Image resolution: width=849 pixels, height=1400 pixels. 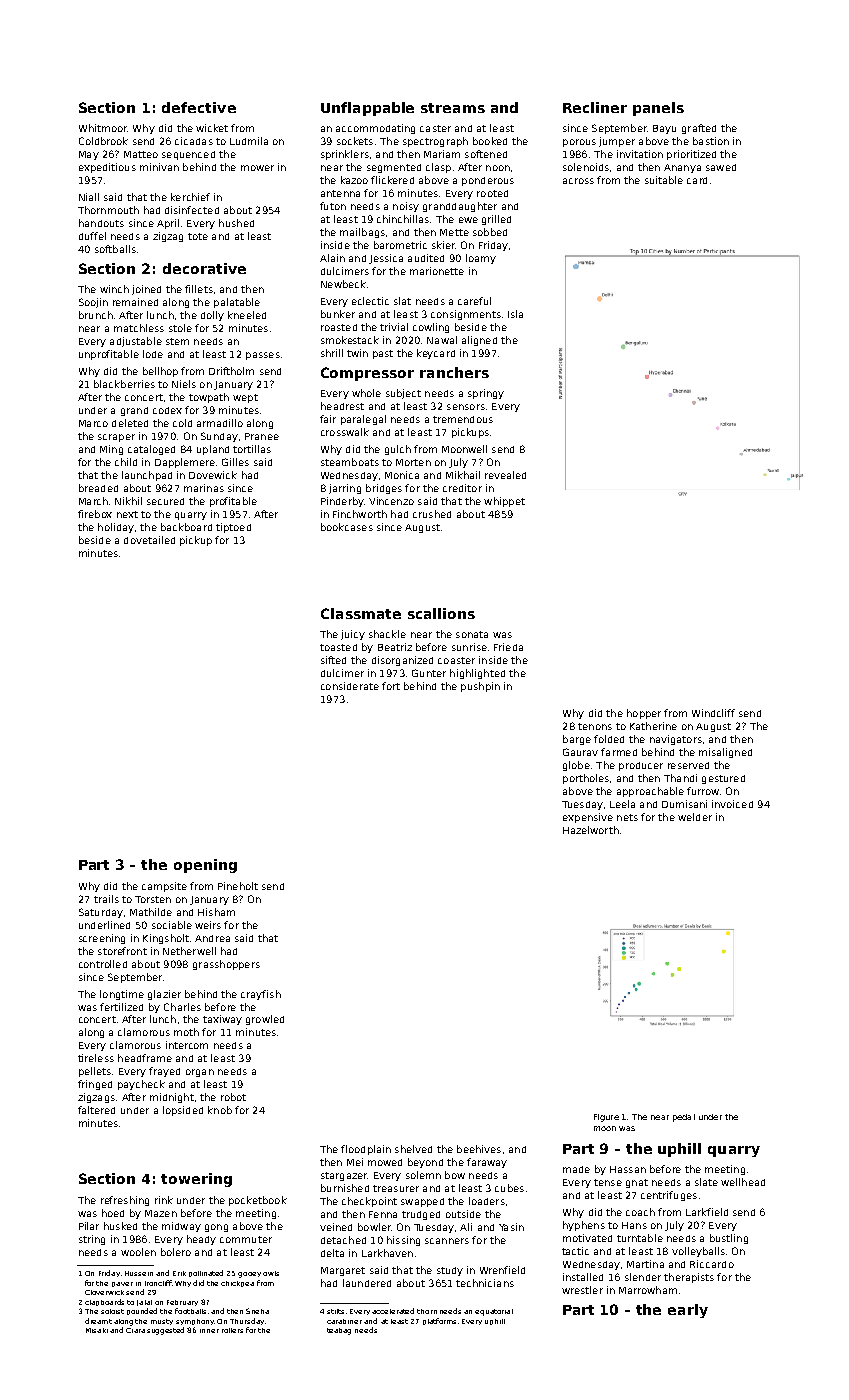 I want to click on Katherine, so click(x=653, y=726).
